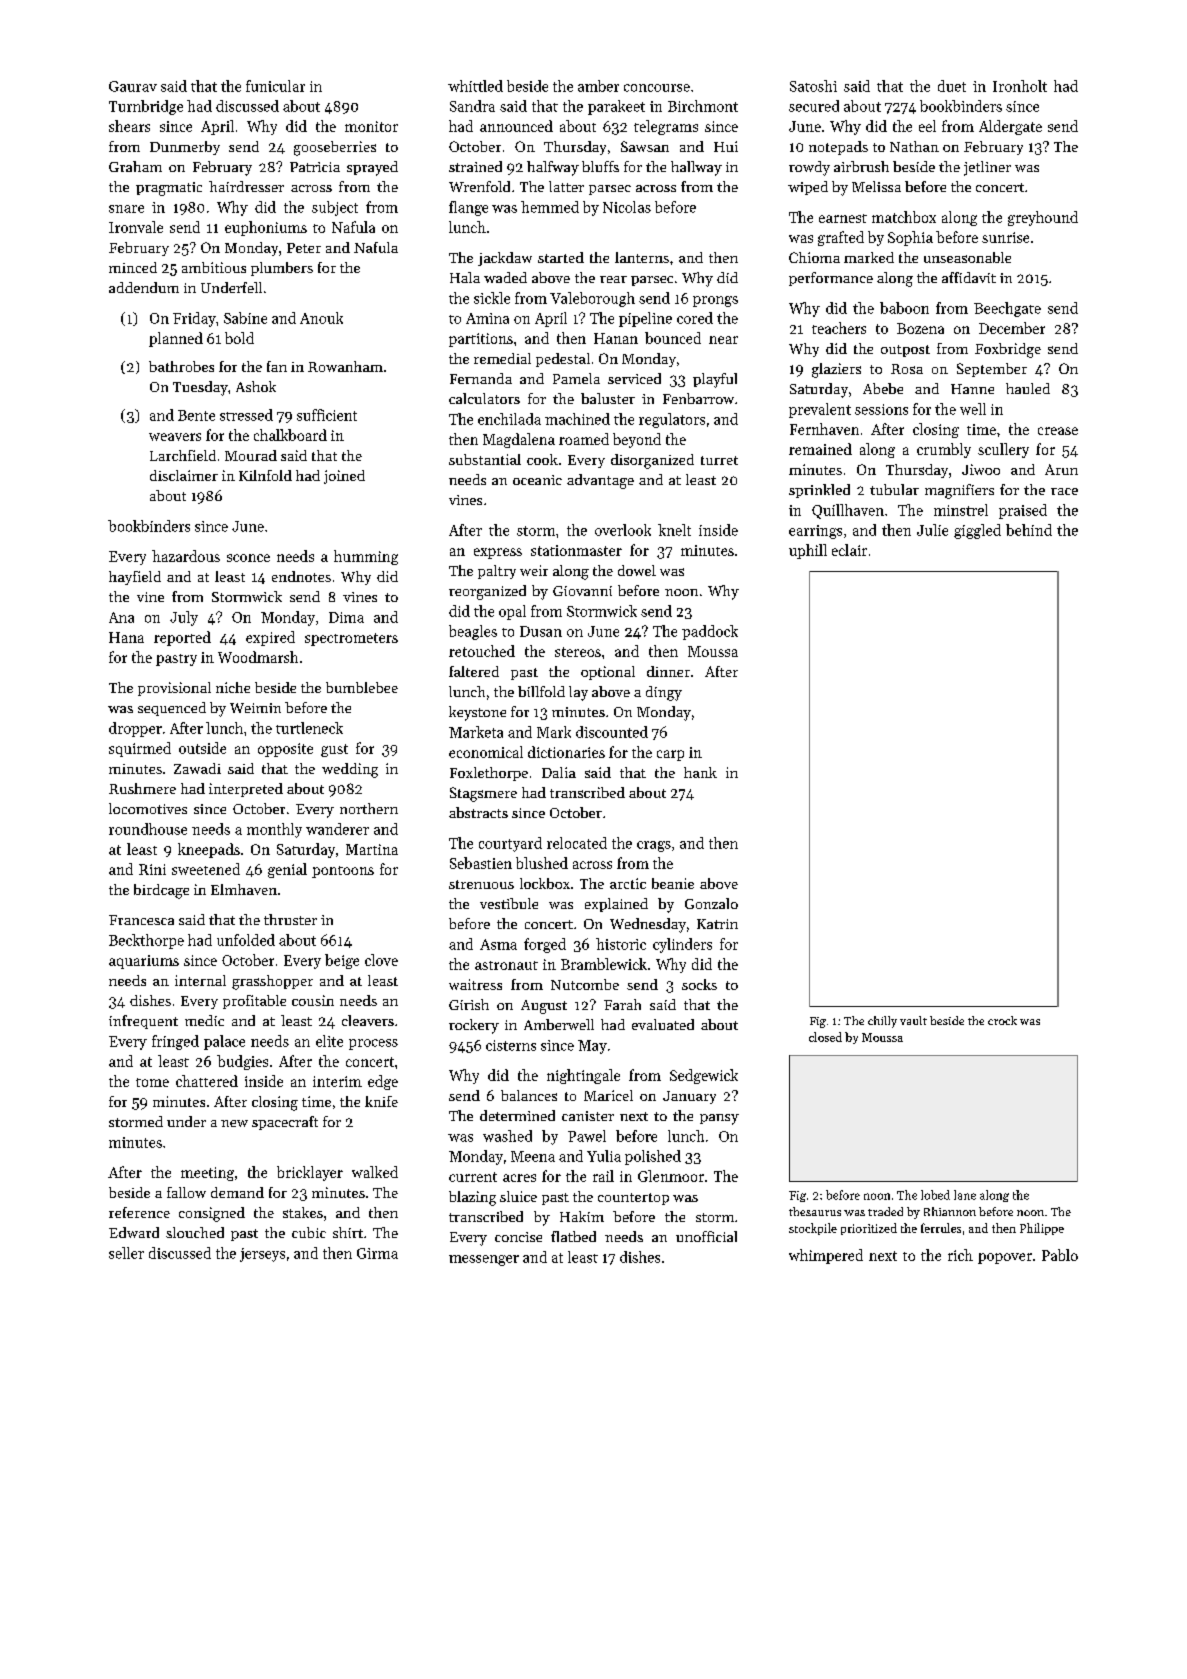  Describe the element at coordinates (475, 86) in the screenshot. I see `whittled` at that location.
